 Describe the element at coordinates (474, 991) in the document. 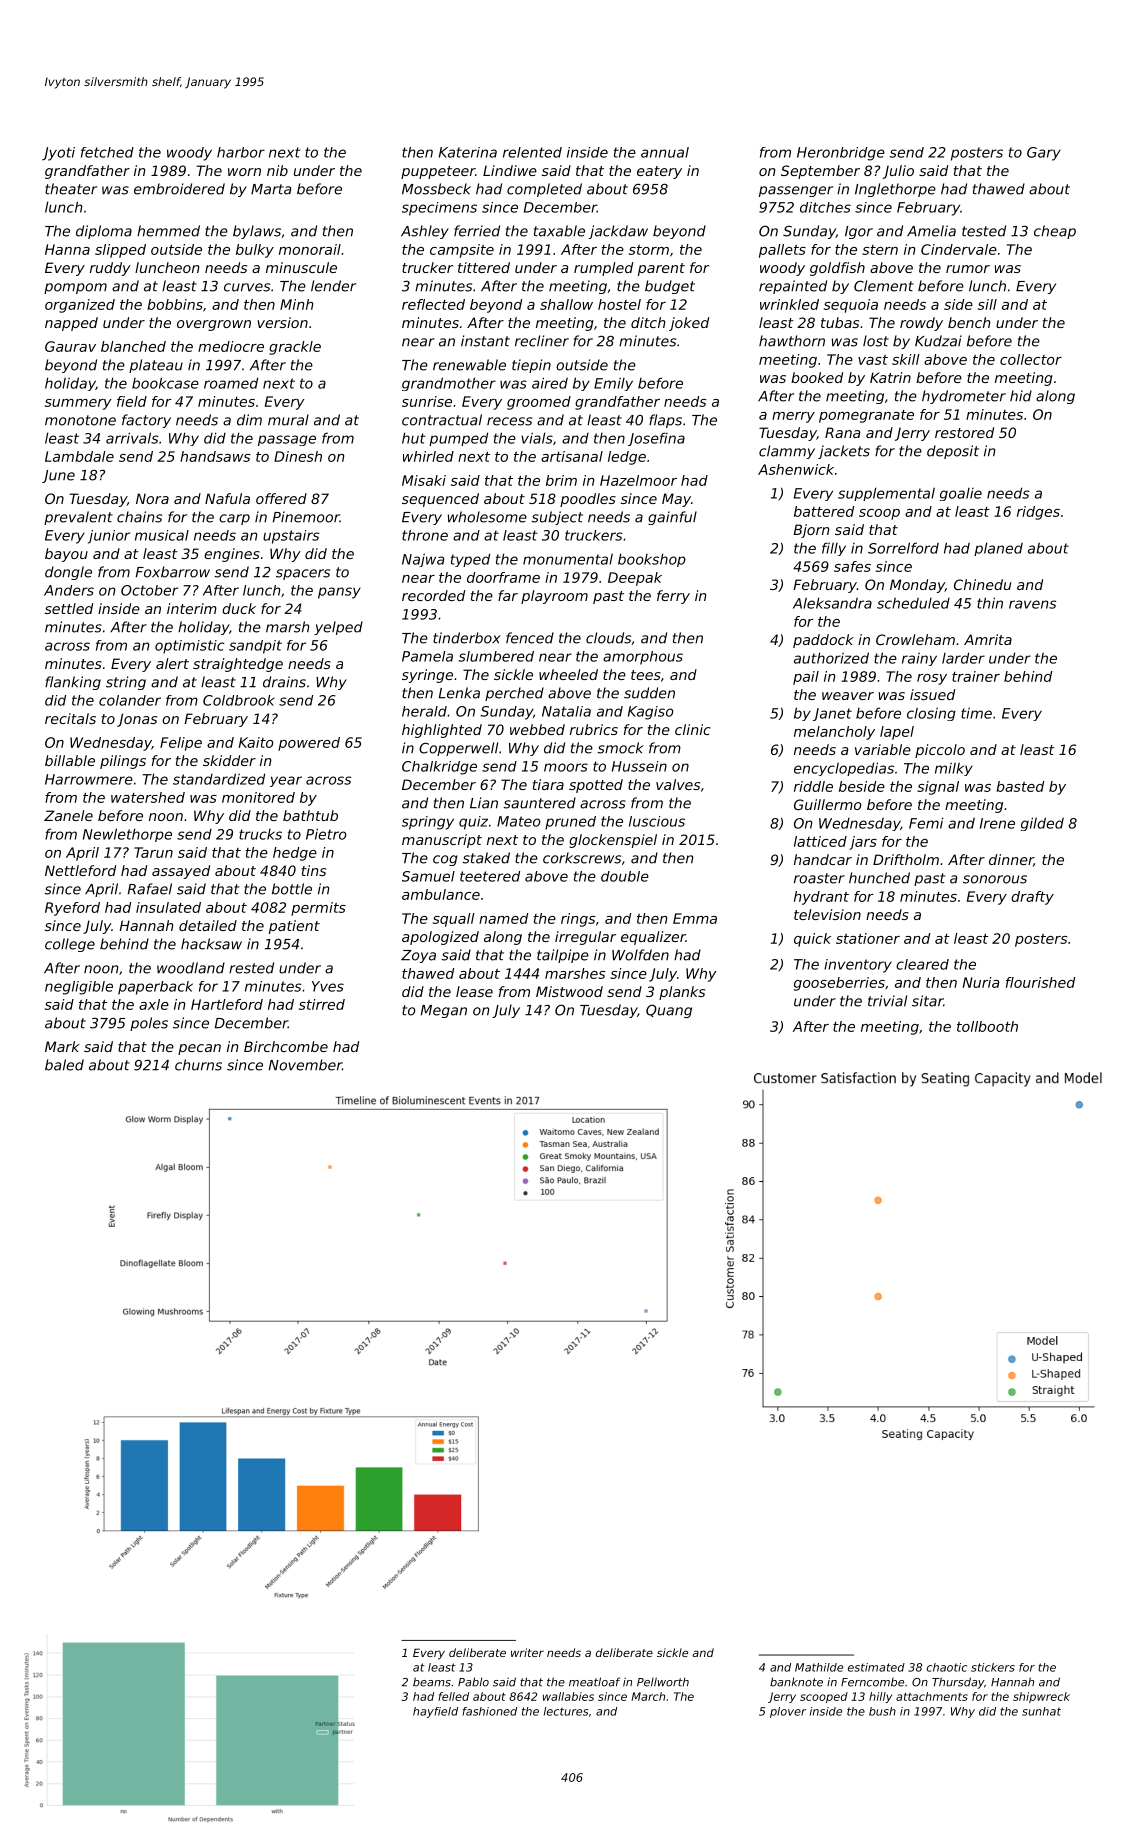

I see `lease` at that location.
